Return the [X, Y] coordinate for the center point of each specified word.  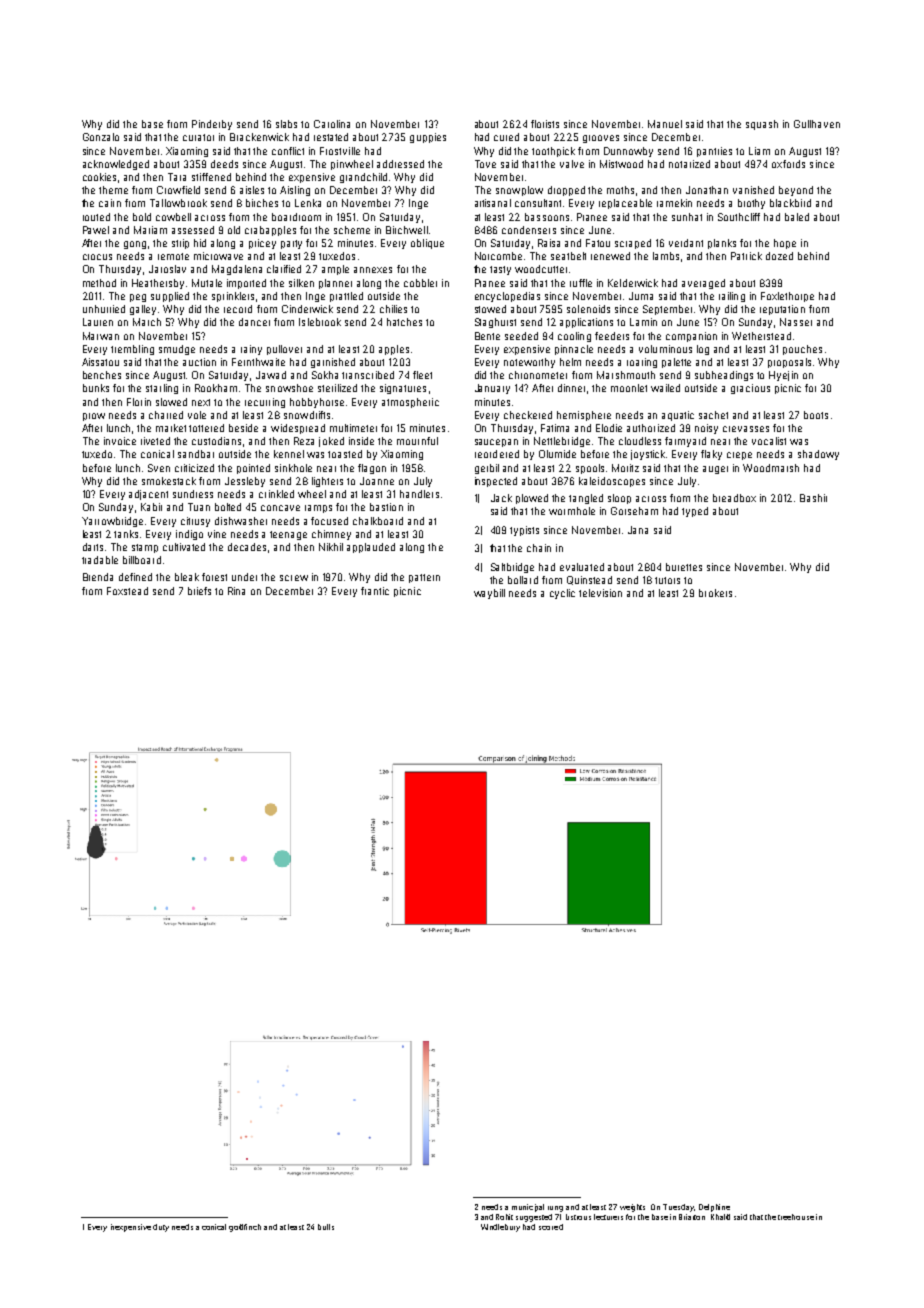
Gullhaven [817, 124]
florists [545, 124]
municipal [528, 1208]
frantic [375, 591]
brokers [715, 593]
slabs [286, 124]
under [244, 577]
